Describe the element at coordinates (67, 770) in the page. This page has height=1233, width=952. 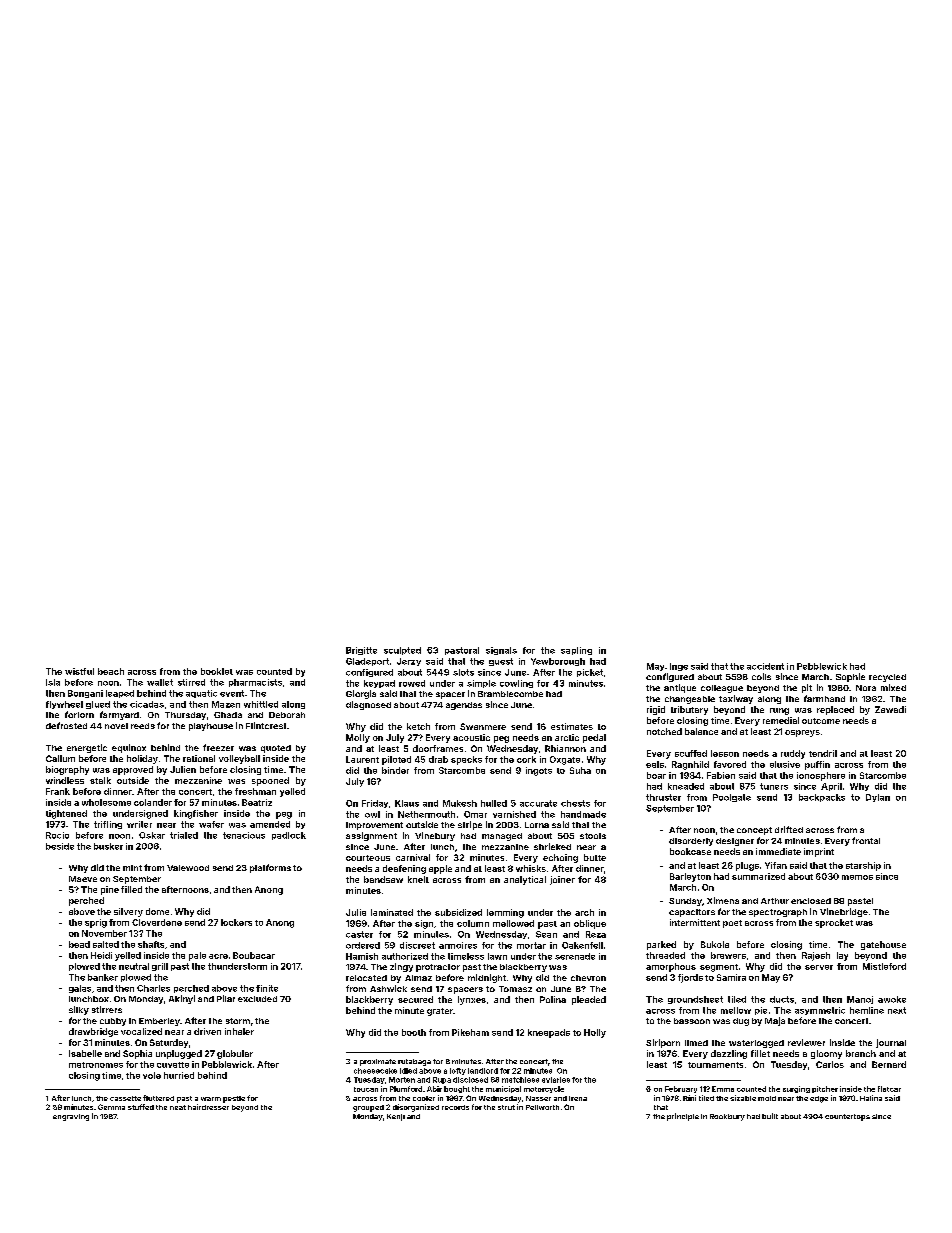
I see `biography` at that location.
